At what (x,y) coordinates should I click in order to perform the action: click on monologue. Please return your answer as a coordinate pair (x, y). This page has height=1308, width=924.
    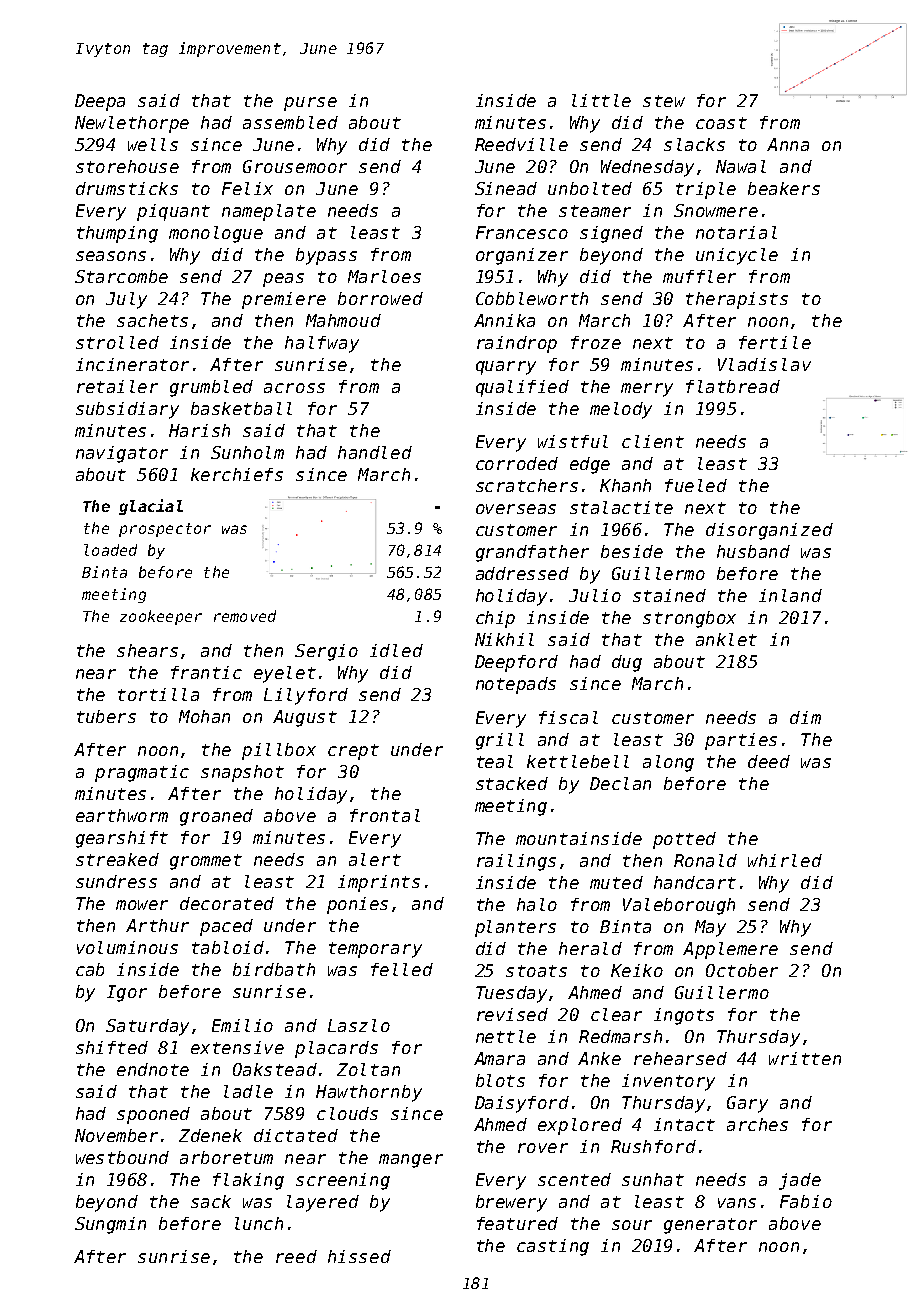
    Looking at the image, I should click on (216, 234).
